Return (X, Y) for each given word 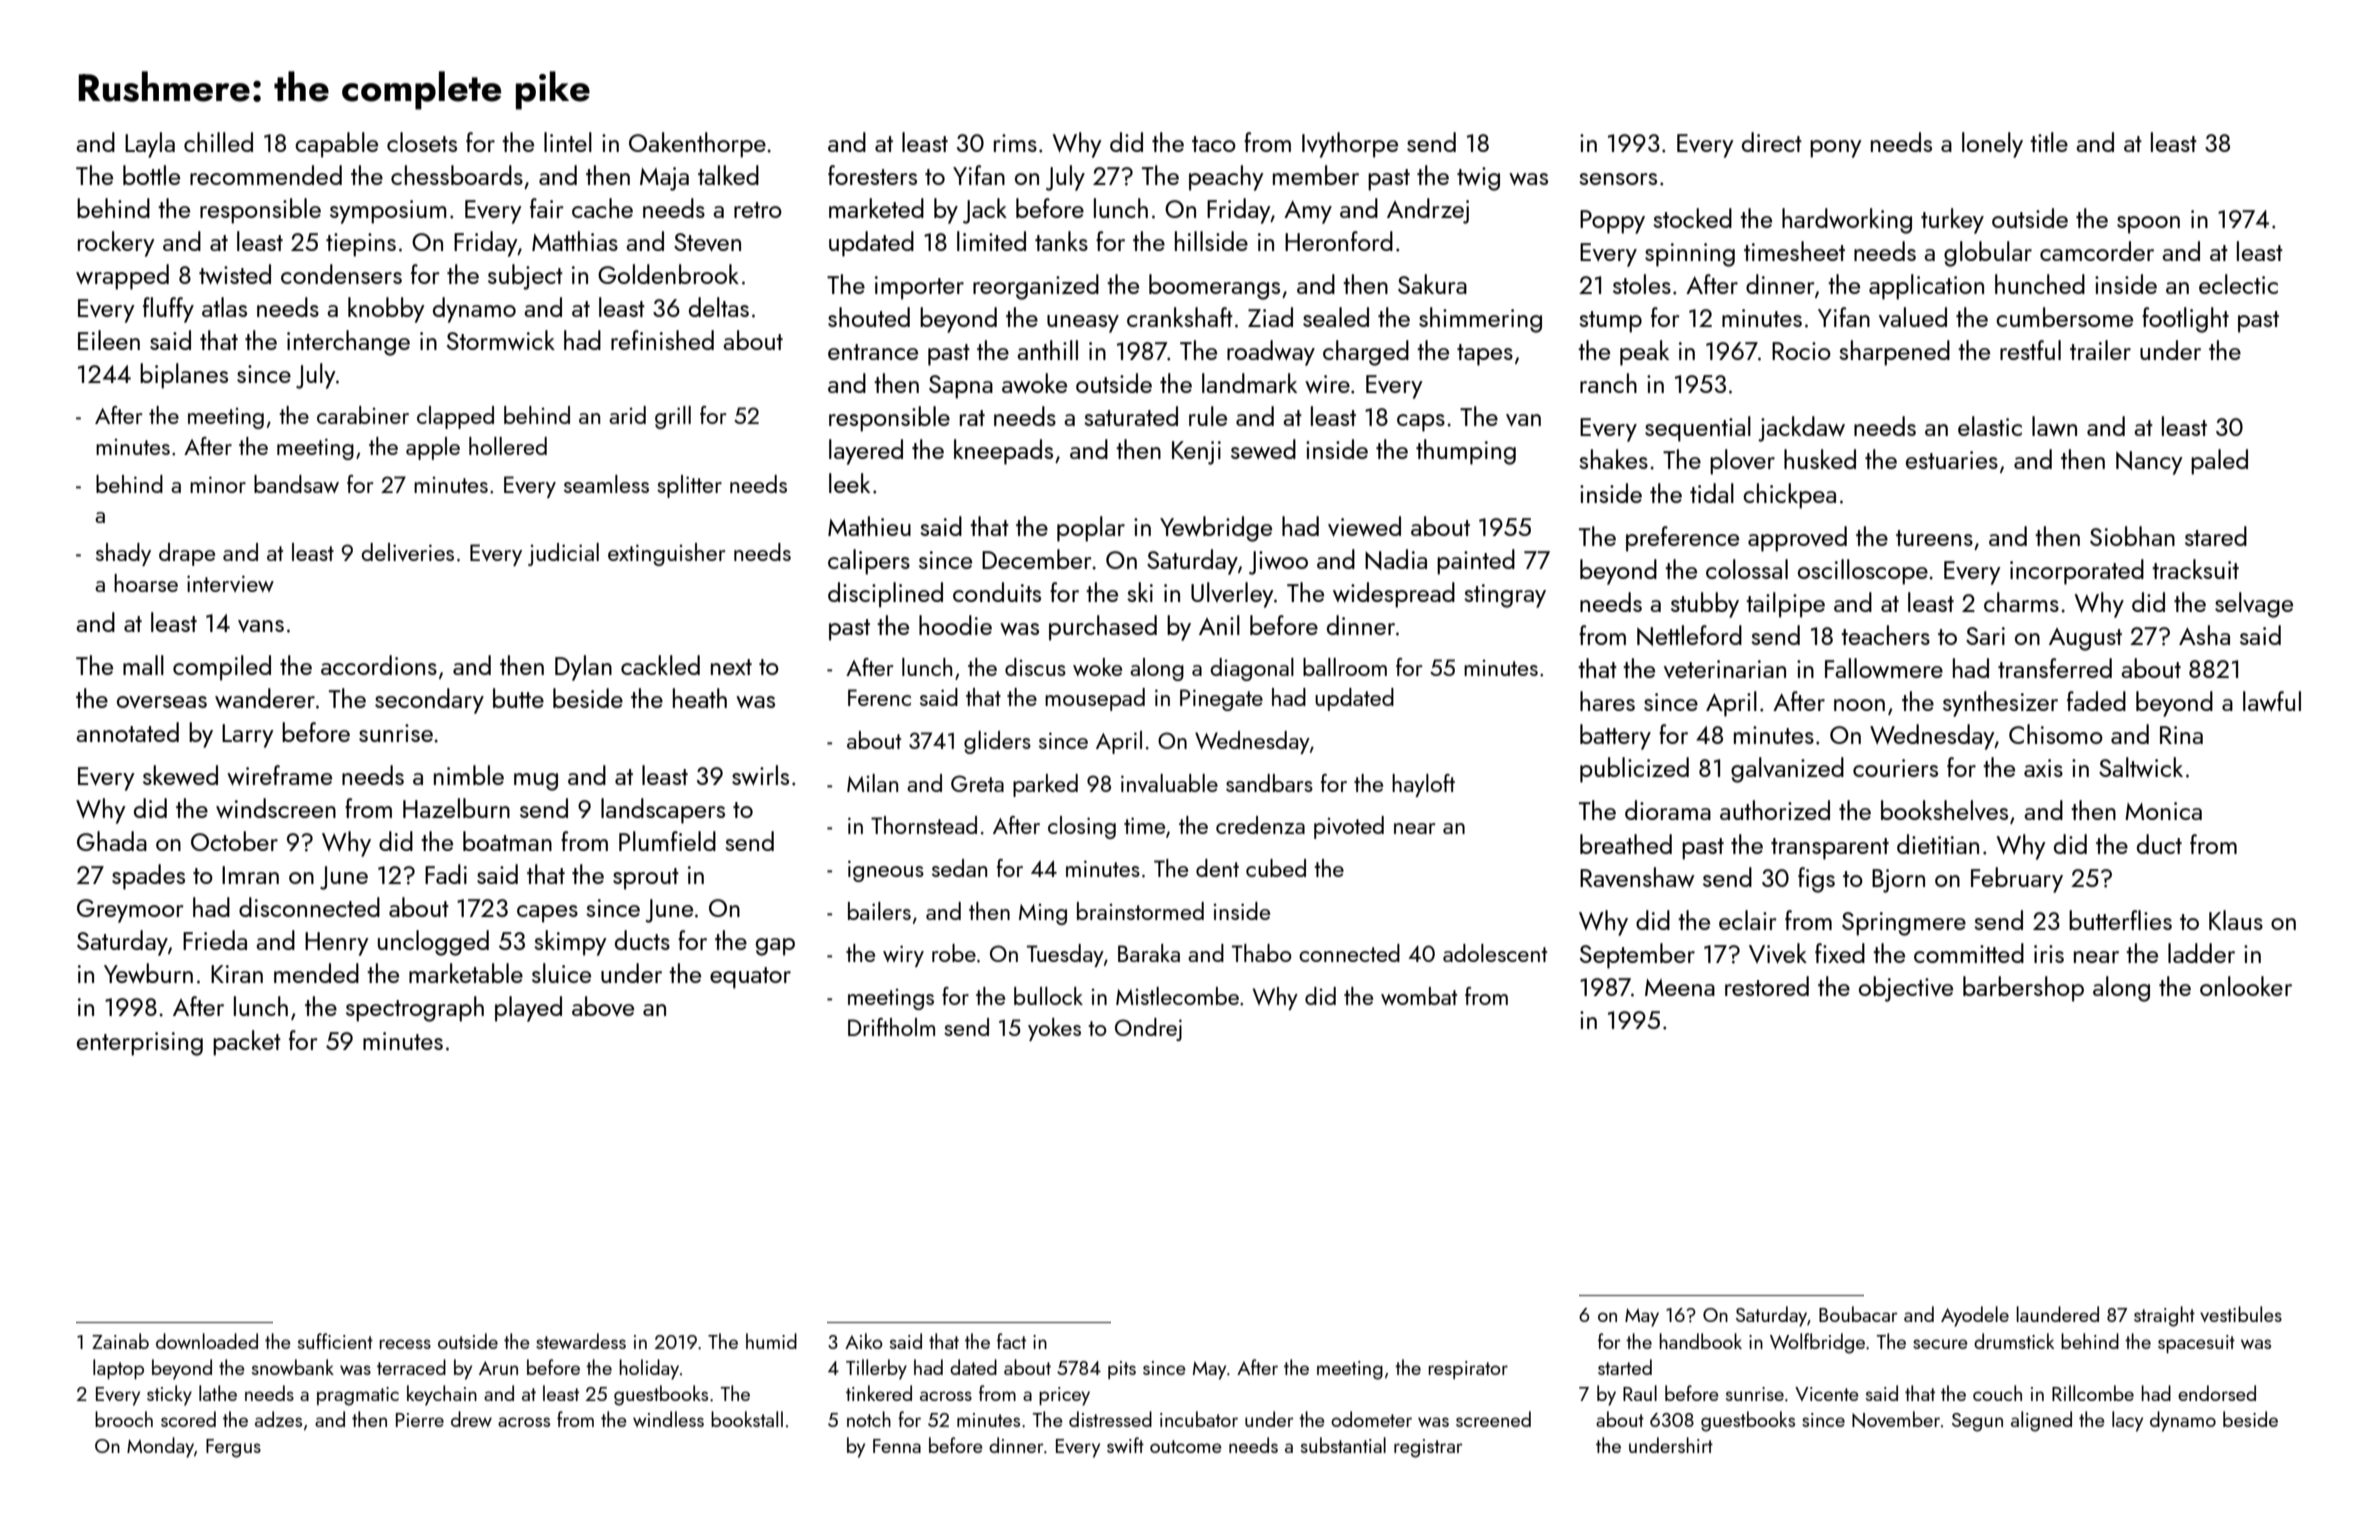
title (2049, 142)
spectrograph (415, 1009)
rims (1015, 143)
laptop (118, 1369)
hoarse (146, 583)
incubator (1199, 1419)
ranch (1608, 383)
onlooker (2246, 986)
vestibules (2241, 1314)
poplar (1091, 529)
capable (336, 145)
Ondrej (1148, 1029)
